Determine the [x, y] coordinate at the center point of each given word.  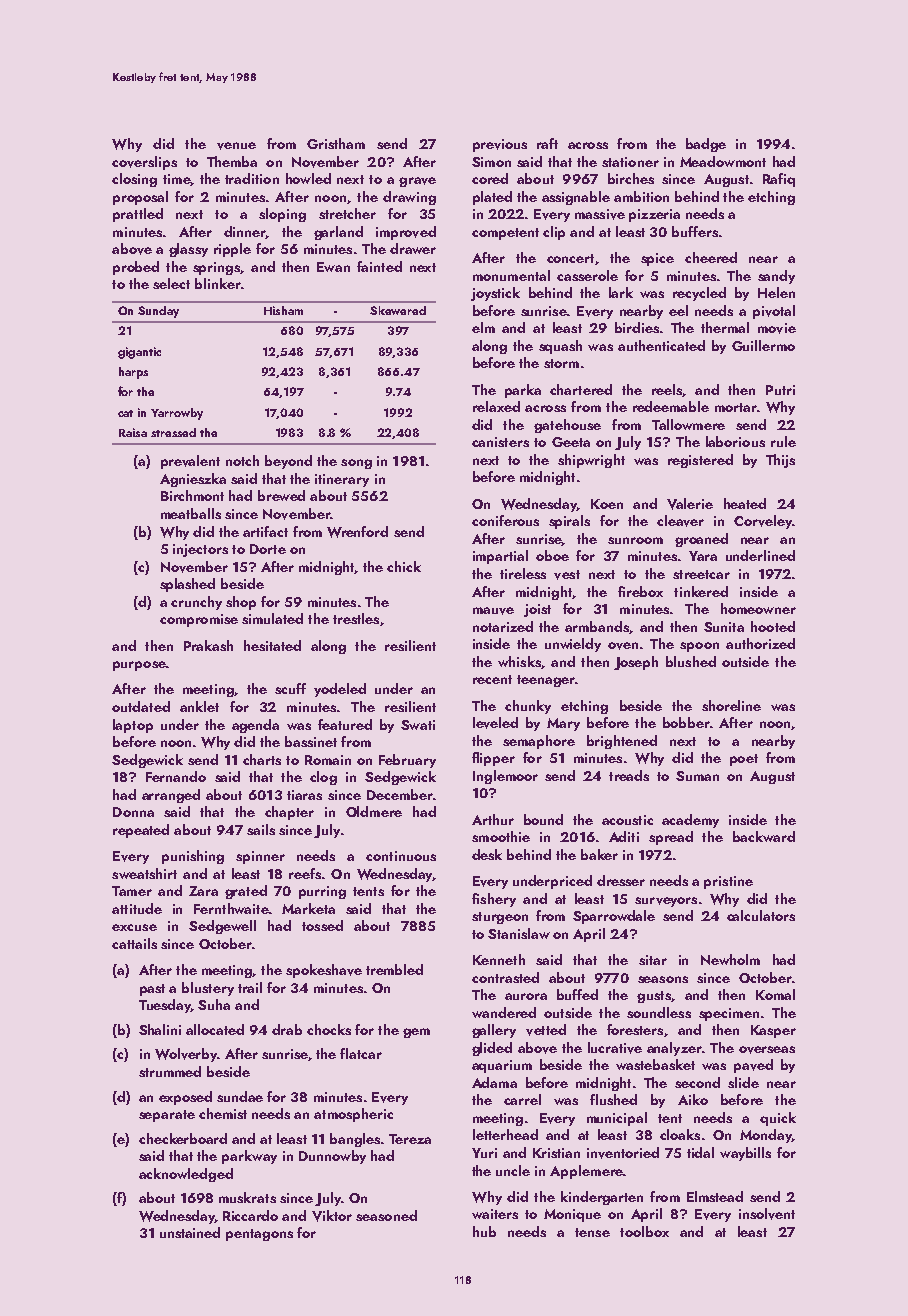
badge [706, 145]
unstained [190, 1232]
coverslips [144, 163]
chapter [289, 813]
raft [547, 143]
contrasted [505, 977]
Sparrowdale [614, 917]
